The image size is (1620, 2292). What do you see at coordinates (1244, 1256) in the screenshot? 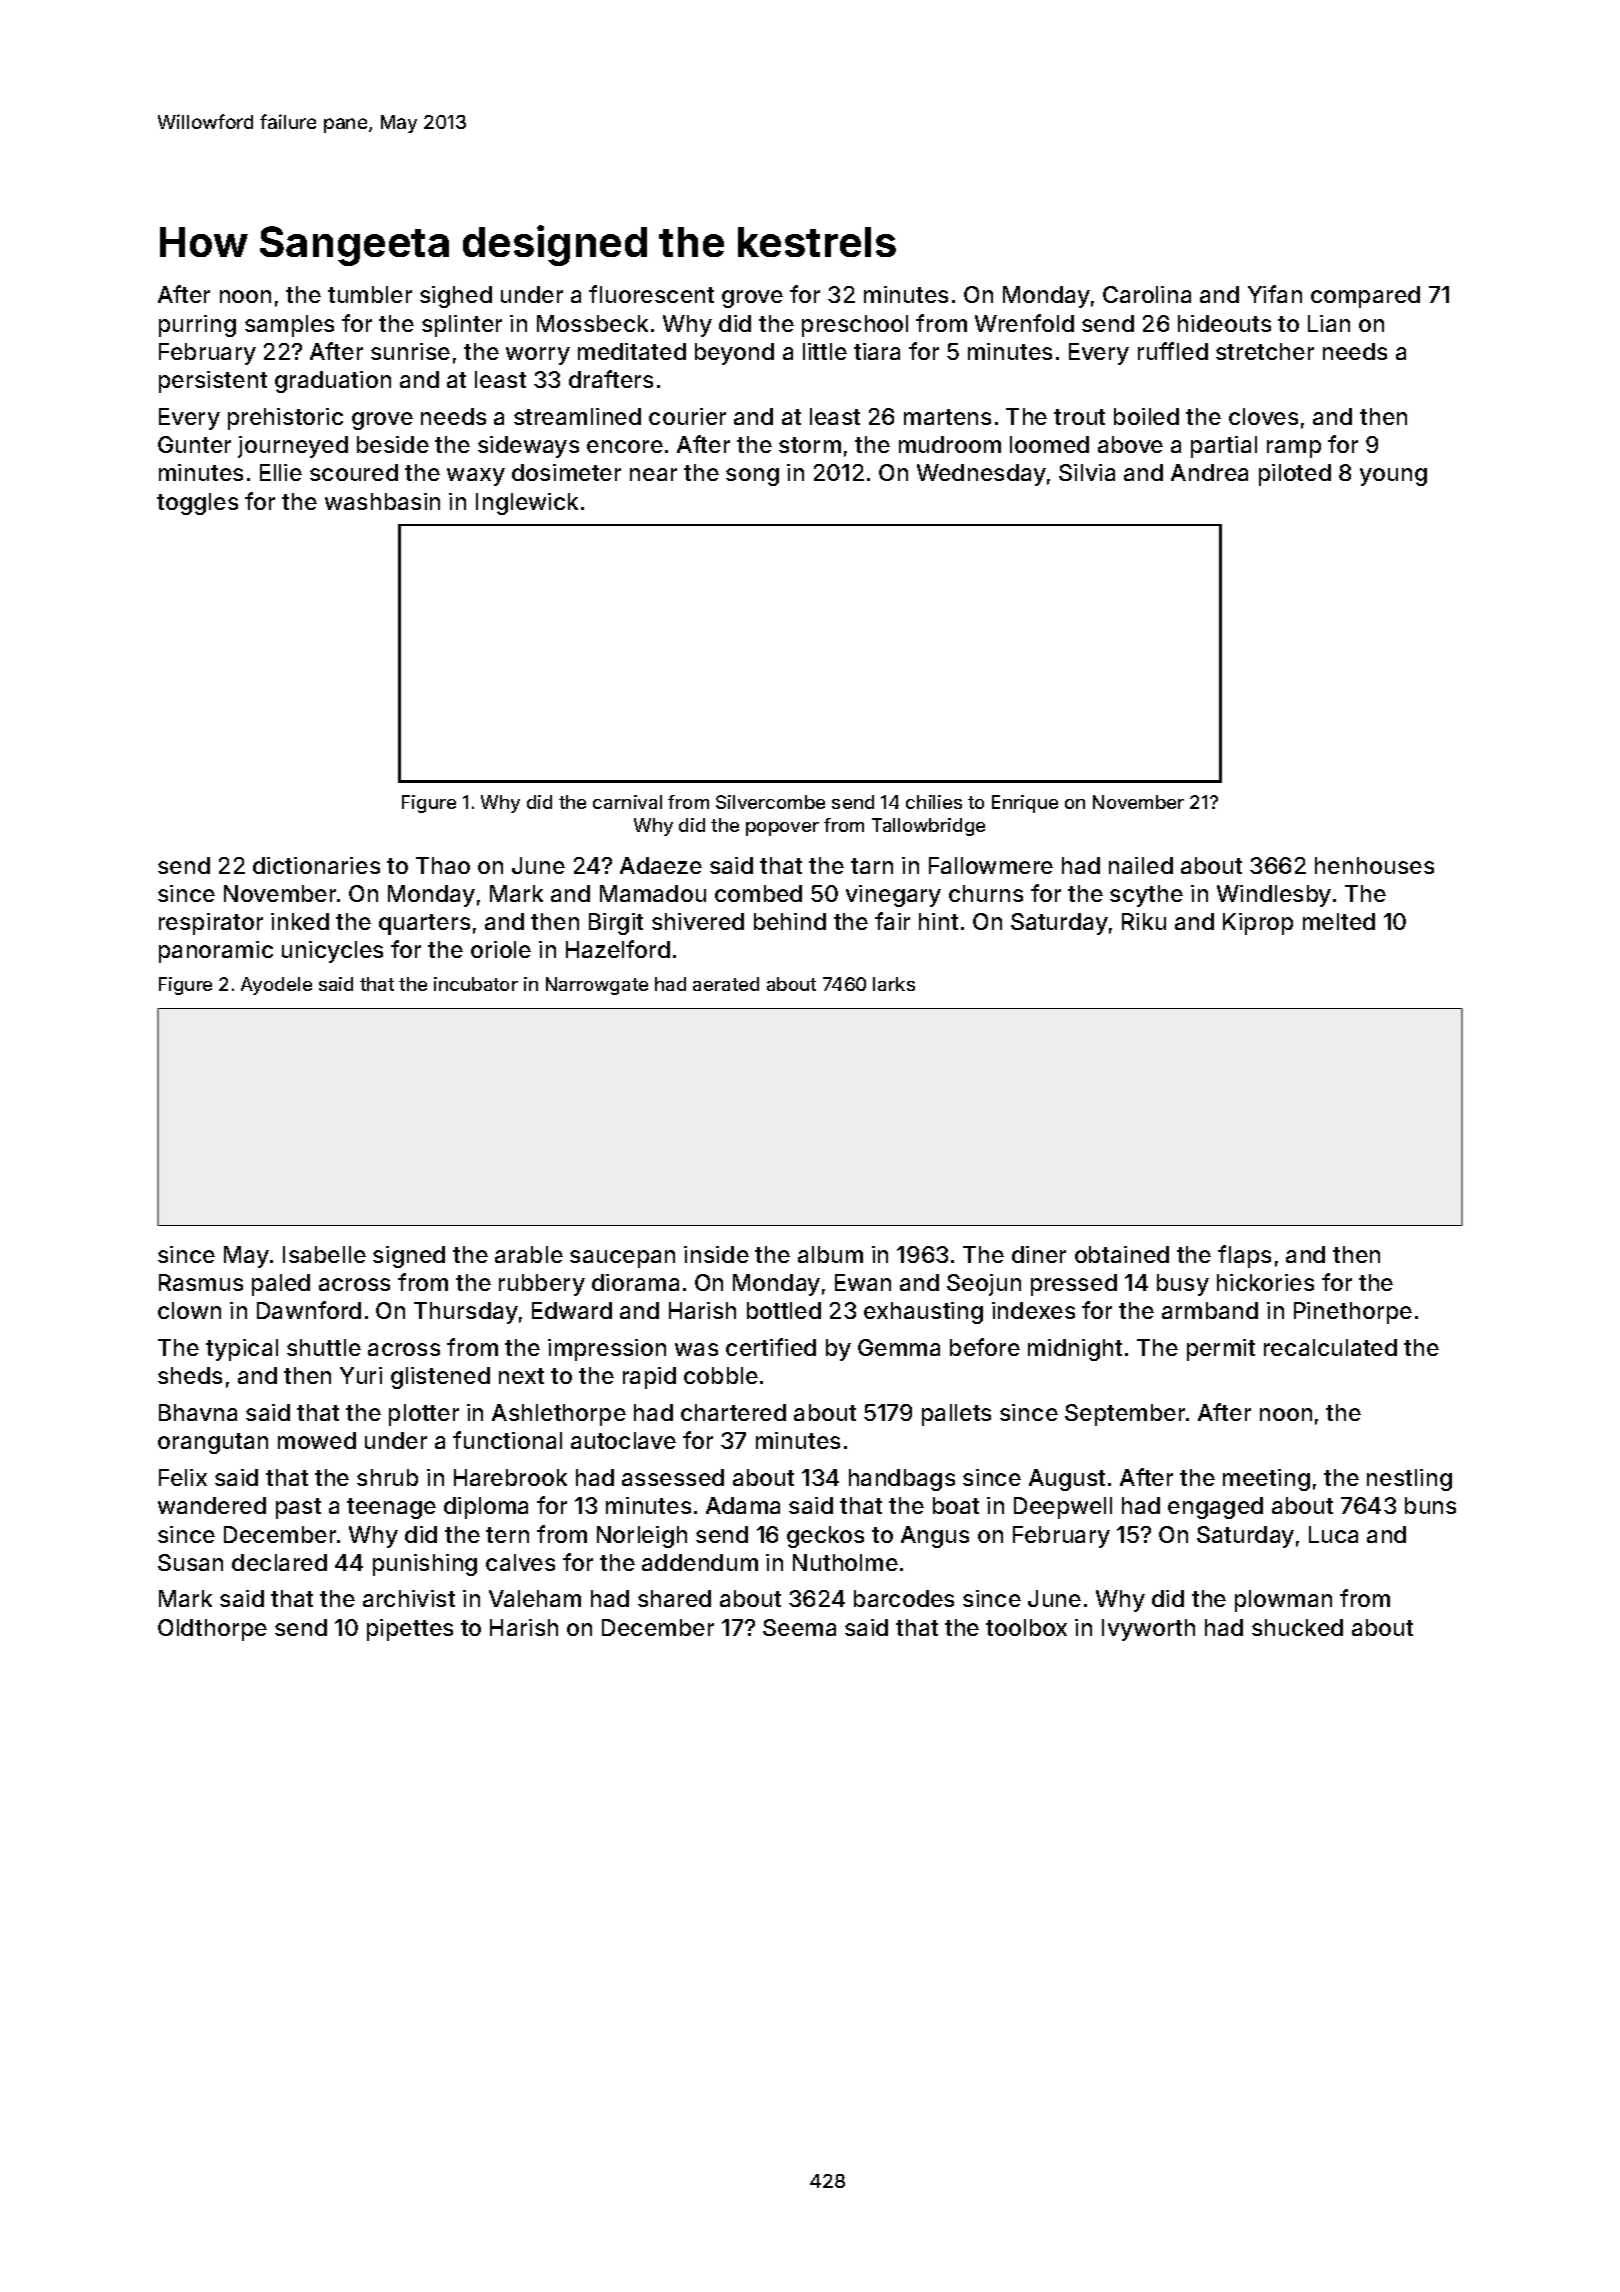
I see `flaps` at bounding box center [1244, 1256].
